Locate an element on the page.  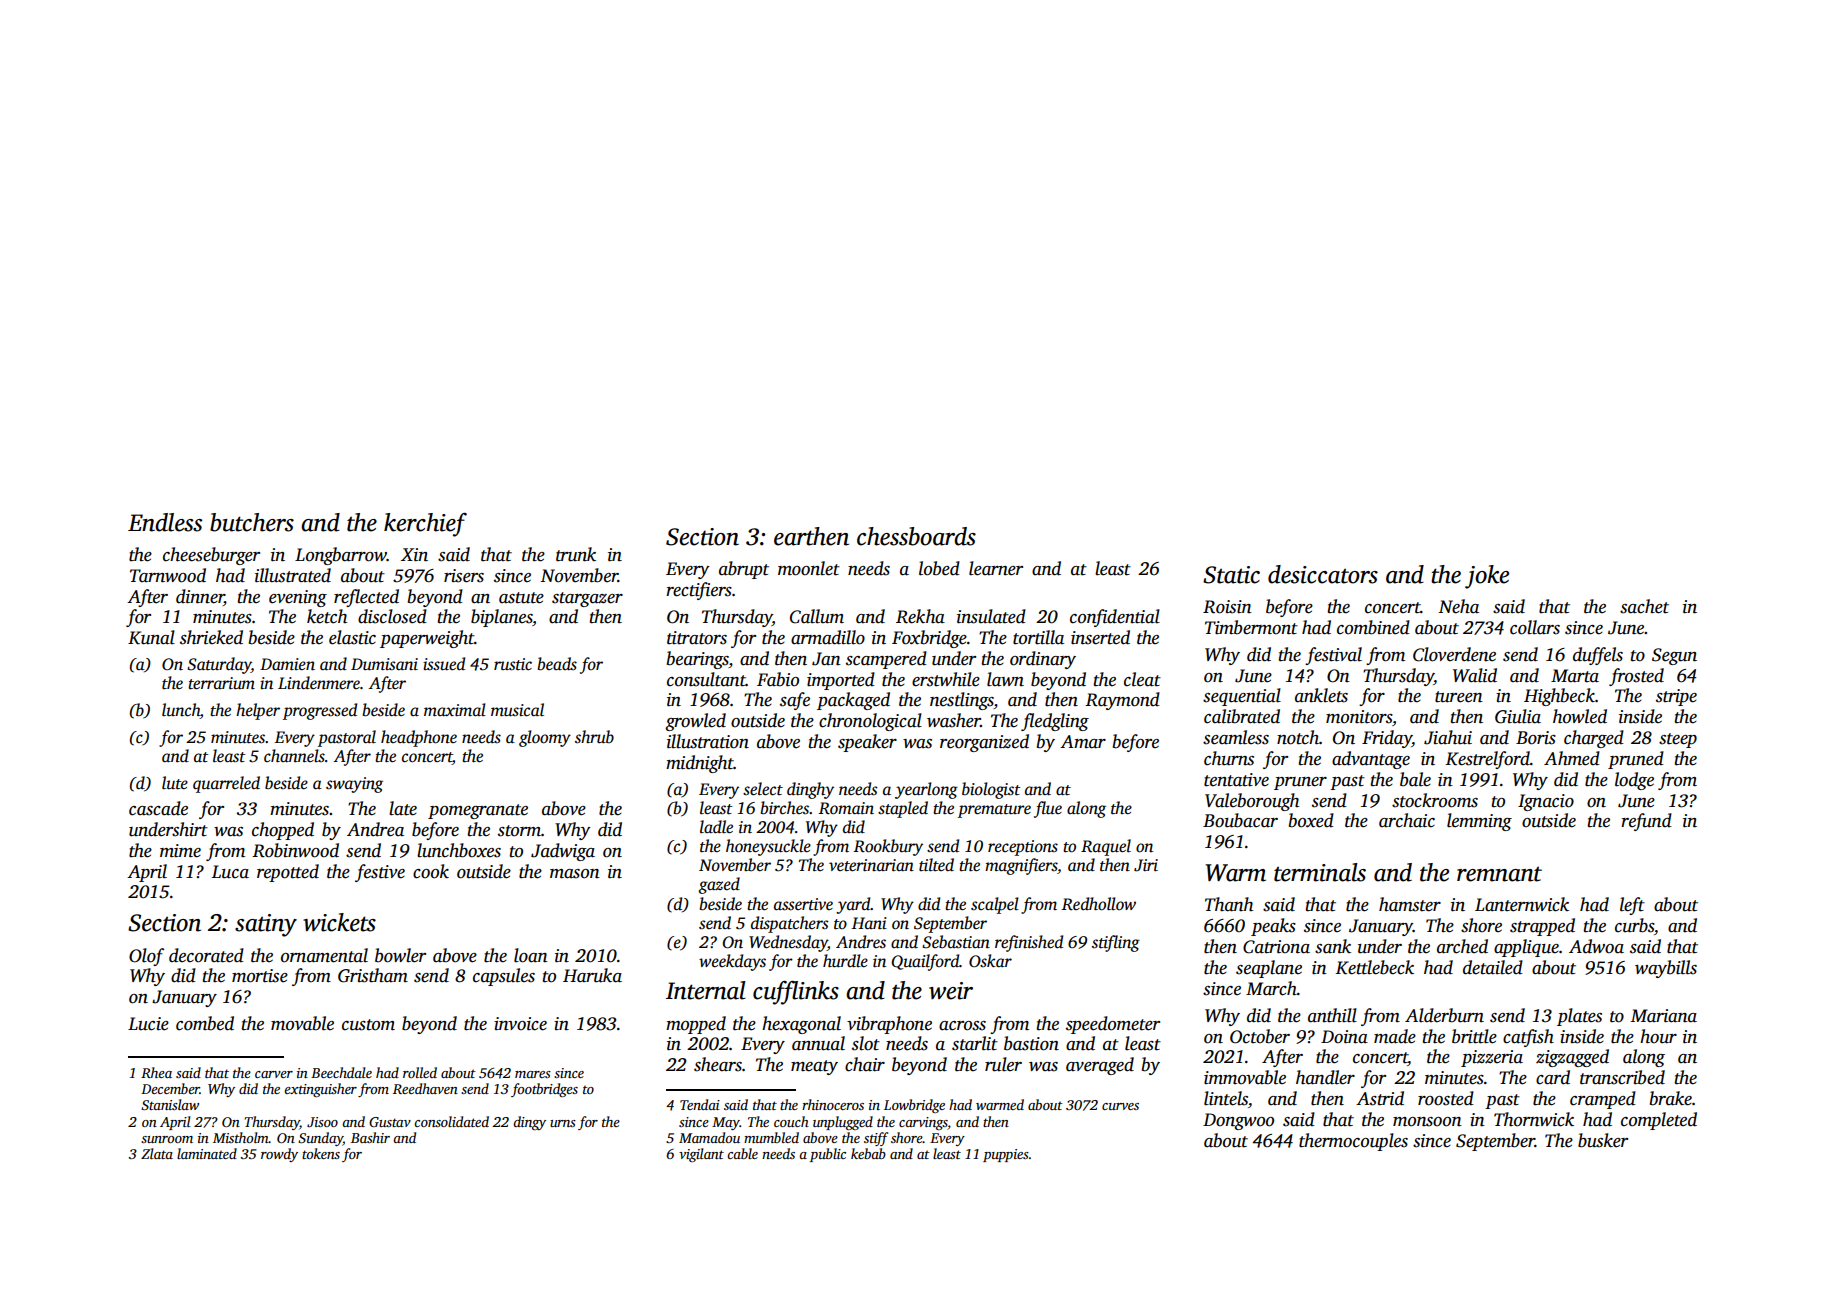
terrarium is located at coordinates (221, 683).
